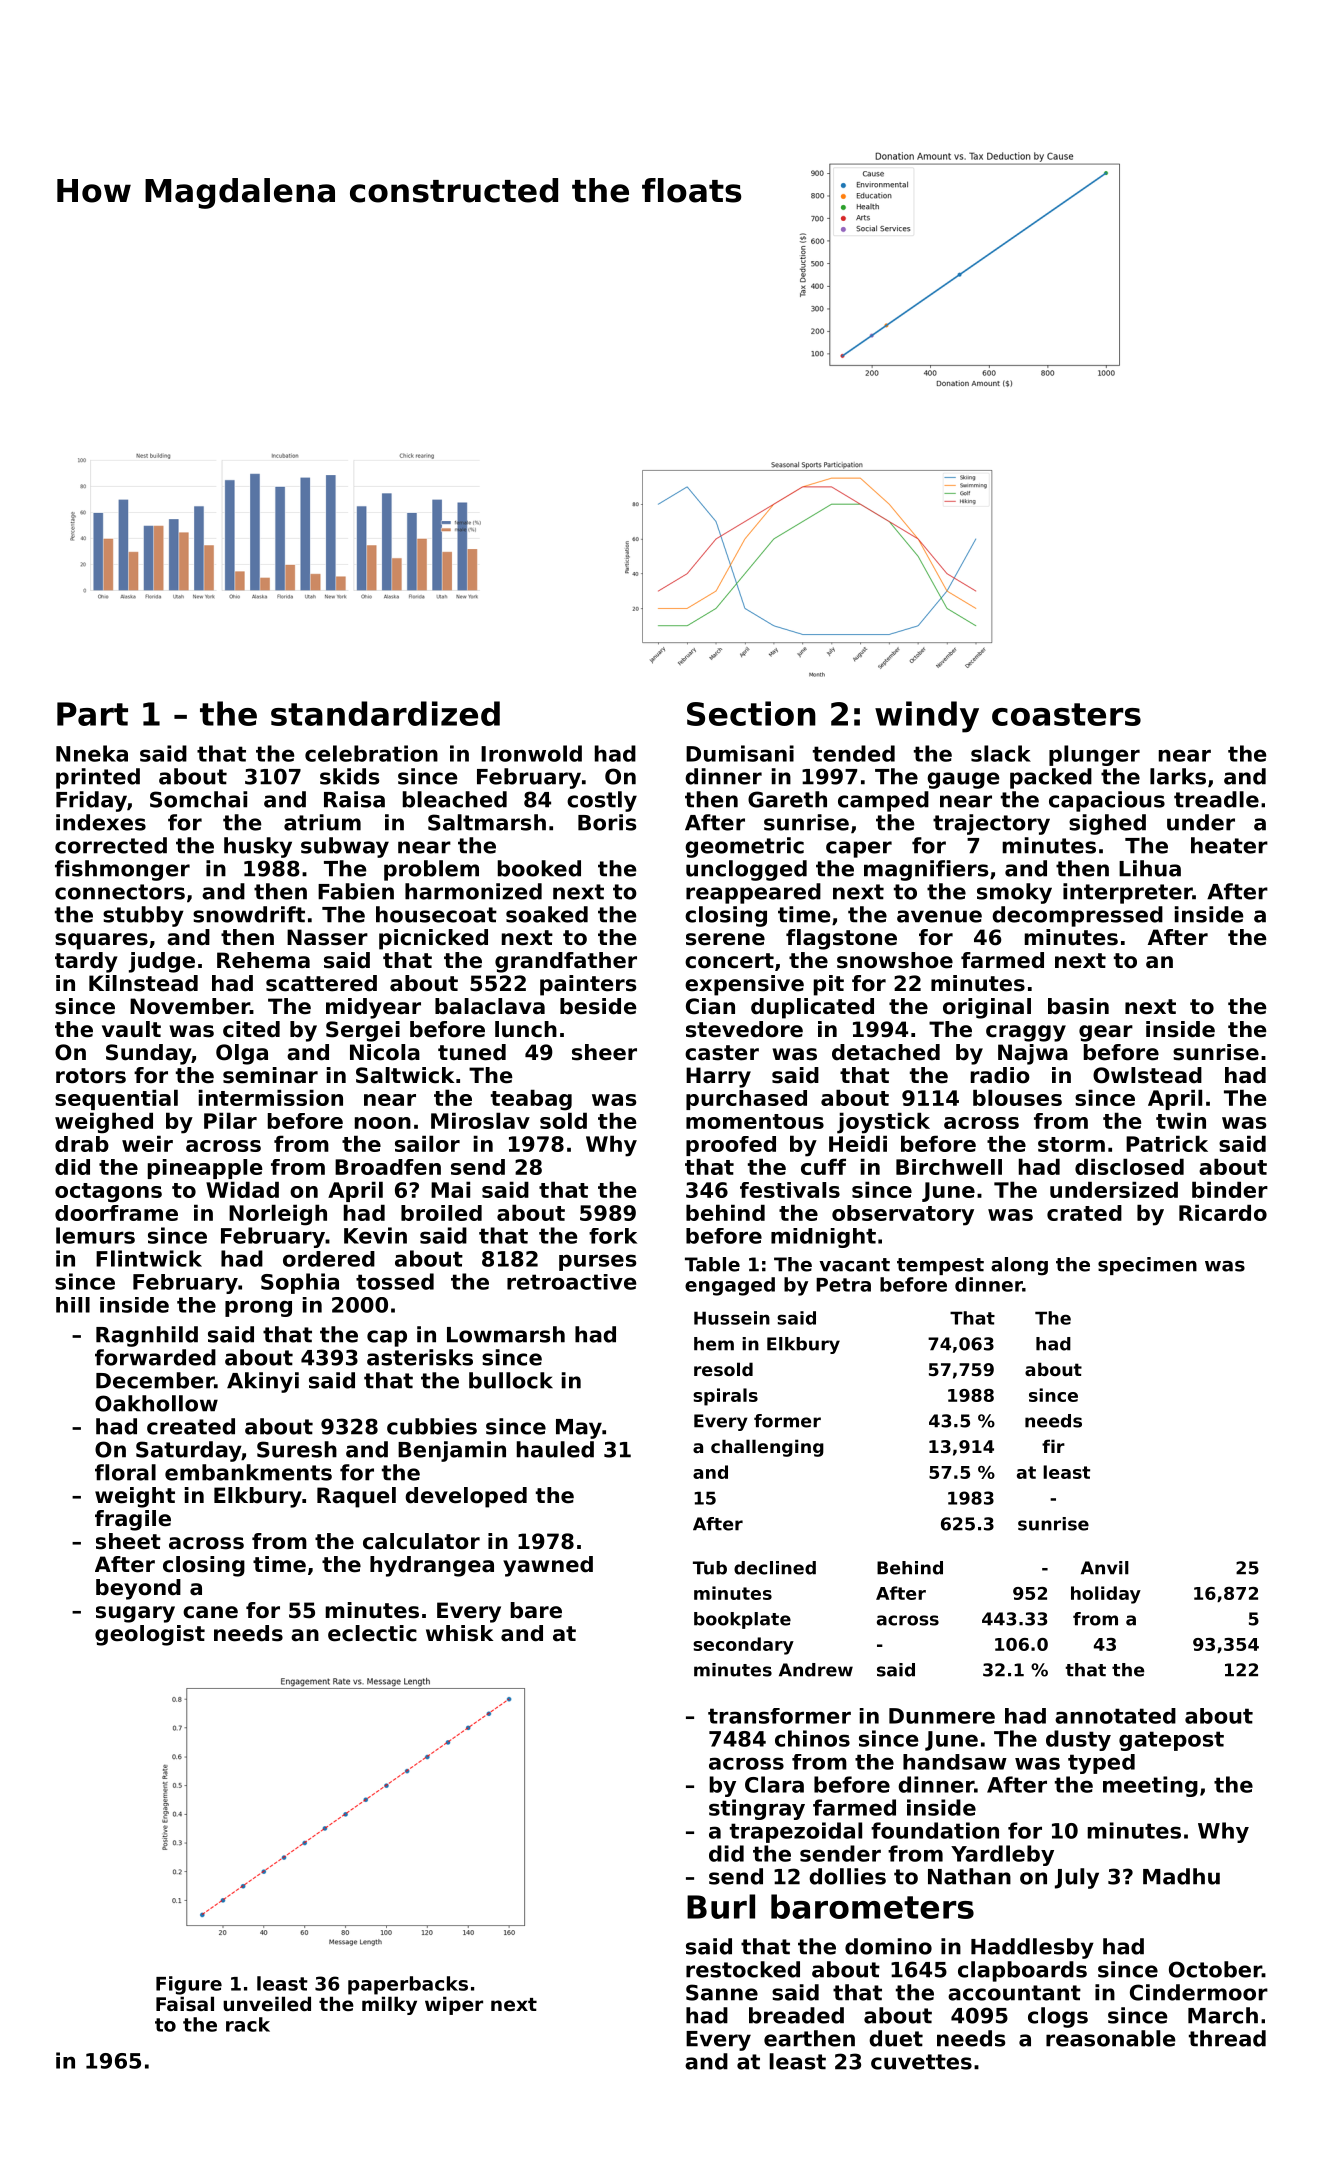 The image size is (1322, 2178). What do you see at coordinates (751, 713) in the page?
I see `Section` at bounding box center [751, 713].
